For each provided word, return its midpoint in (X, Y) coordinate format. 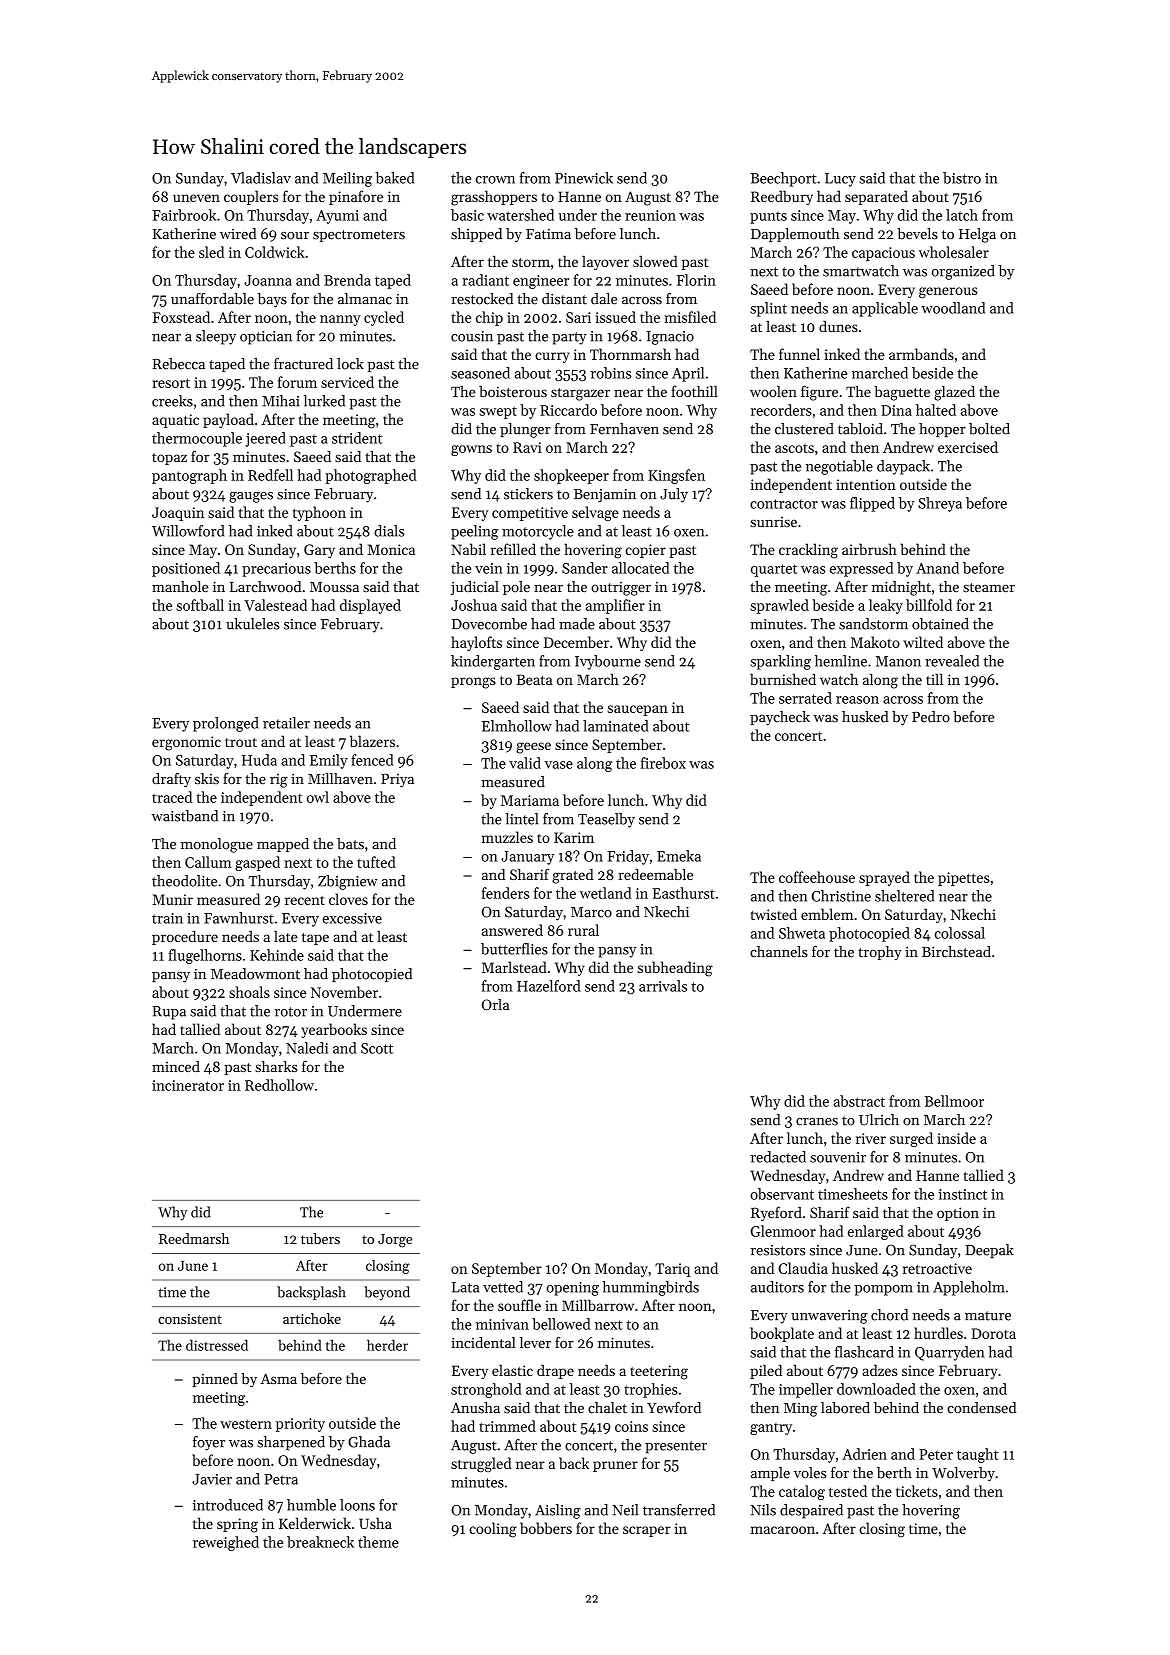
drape (555, 1371)
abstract (859, 1101)
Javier (212, 1479)
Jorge (395, 1240)
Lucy (840, 180)
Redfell (270, 475)
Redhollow (279, 1085)
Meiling (347, 179)
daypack (903, 467)
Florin (696, 280)
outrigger (621, 588)
